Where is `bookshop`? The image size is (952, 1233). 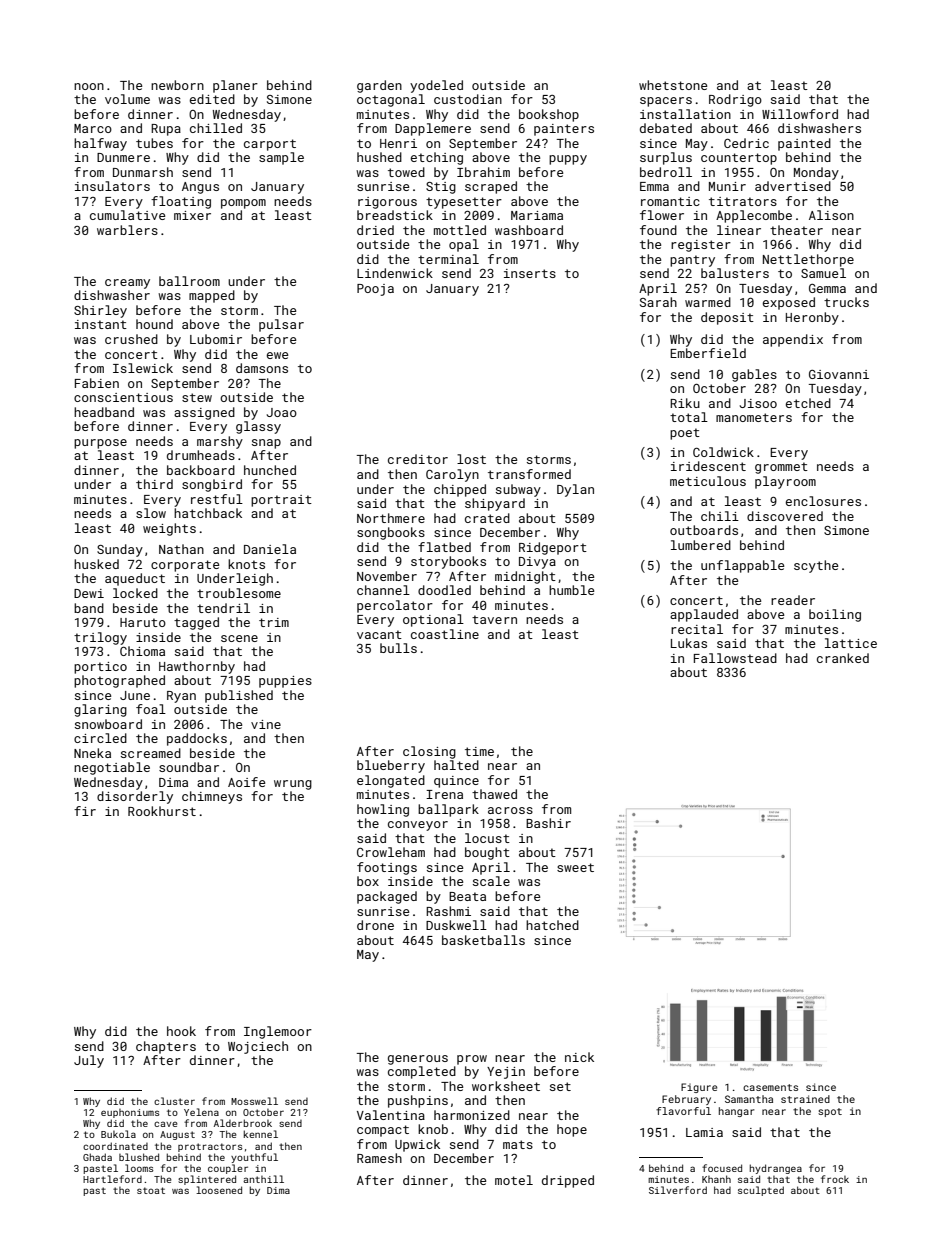 bookshop is located at coordinates (549, 115).
